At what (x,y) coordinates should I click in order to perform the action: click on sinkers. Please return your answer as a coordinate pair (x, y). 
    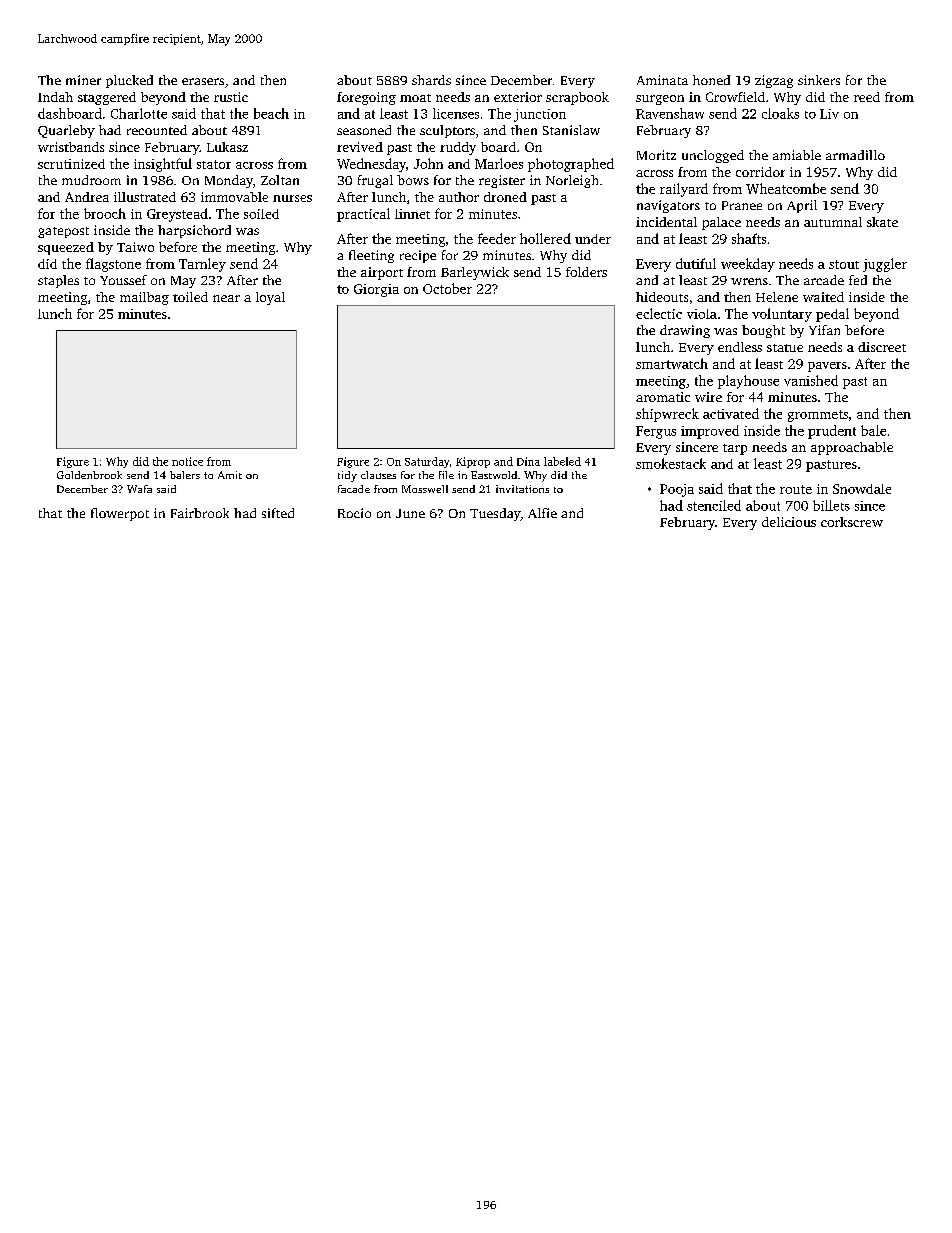
    Looking at the image, I should click on (819, 80).
